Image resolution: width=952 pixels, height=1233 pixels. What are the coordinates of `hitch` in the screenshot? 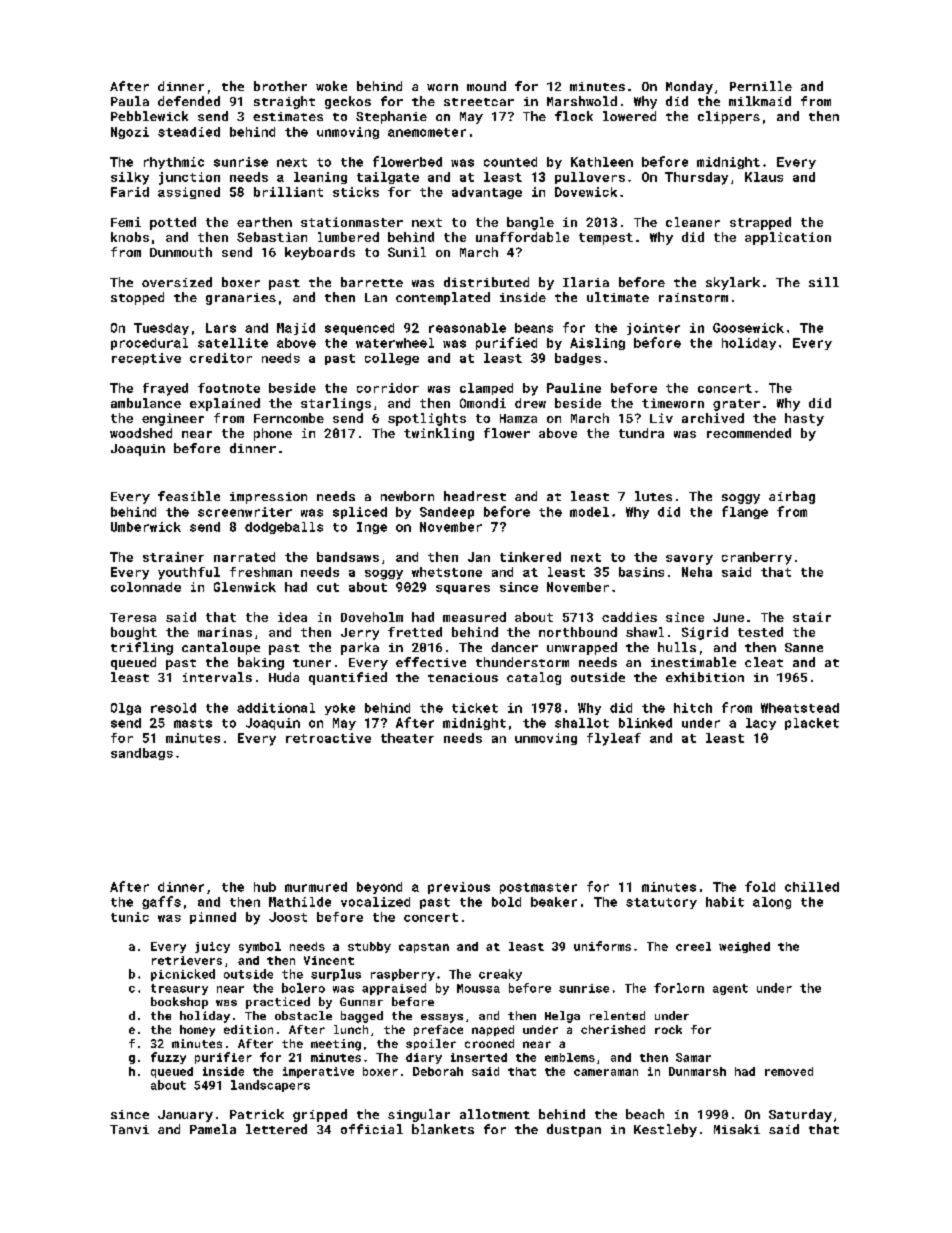 It's located at (693, 708).
